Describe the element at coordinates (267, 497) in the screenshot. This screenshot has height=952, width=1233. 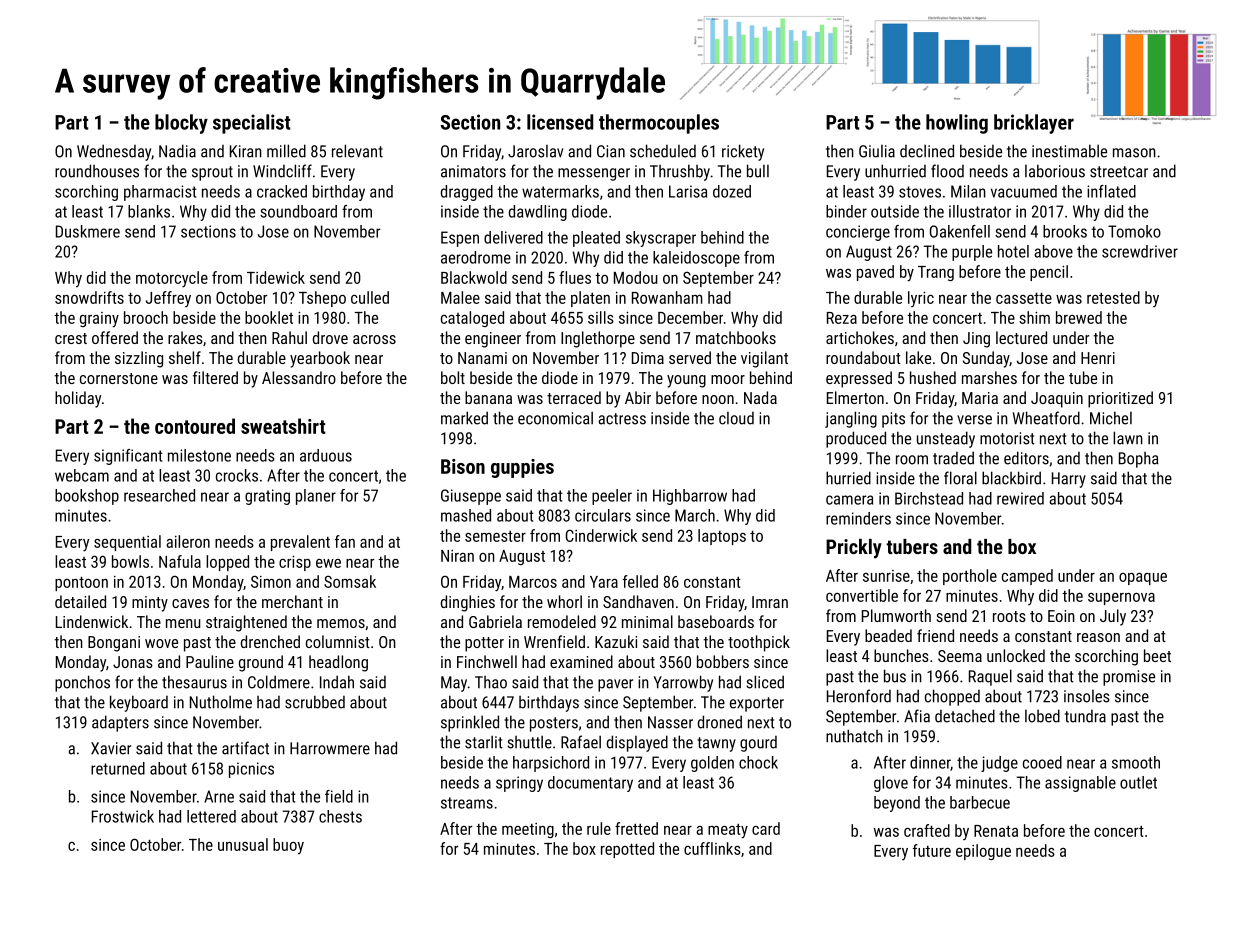
I see `grating` at that location.
